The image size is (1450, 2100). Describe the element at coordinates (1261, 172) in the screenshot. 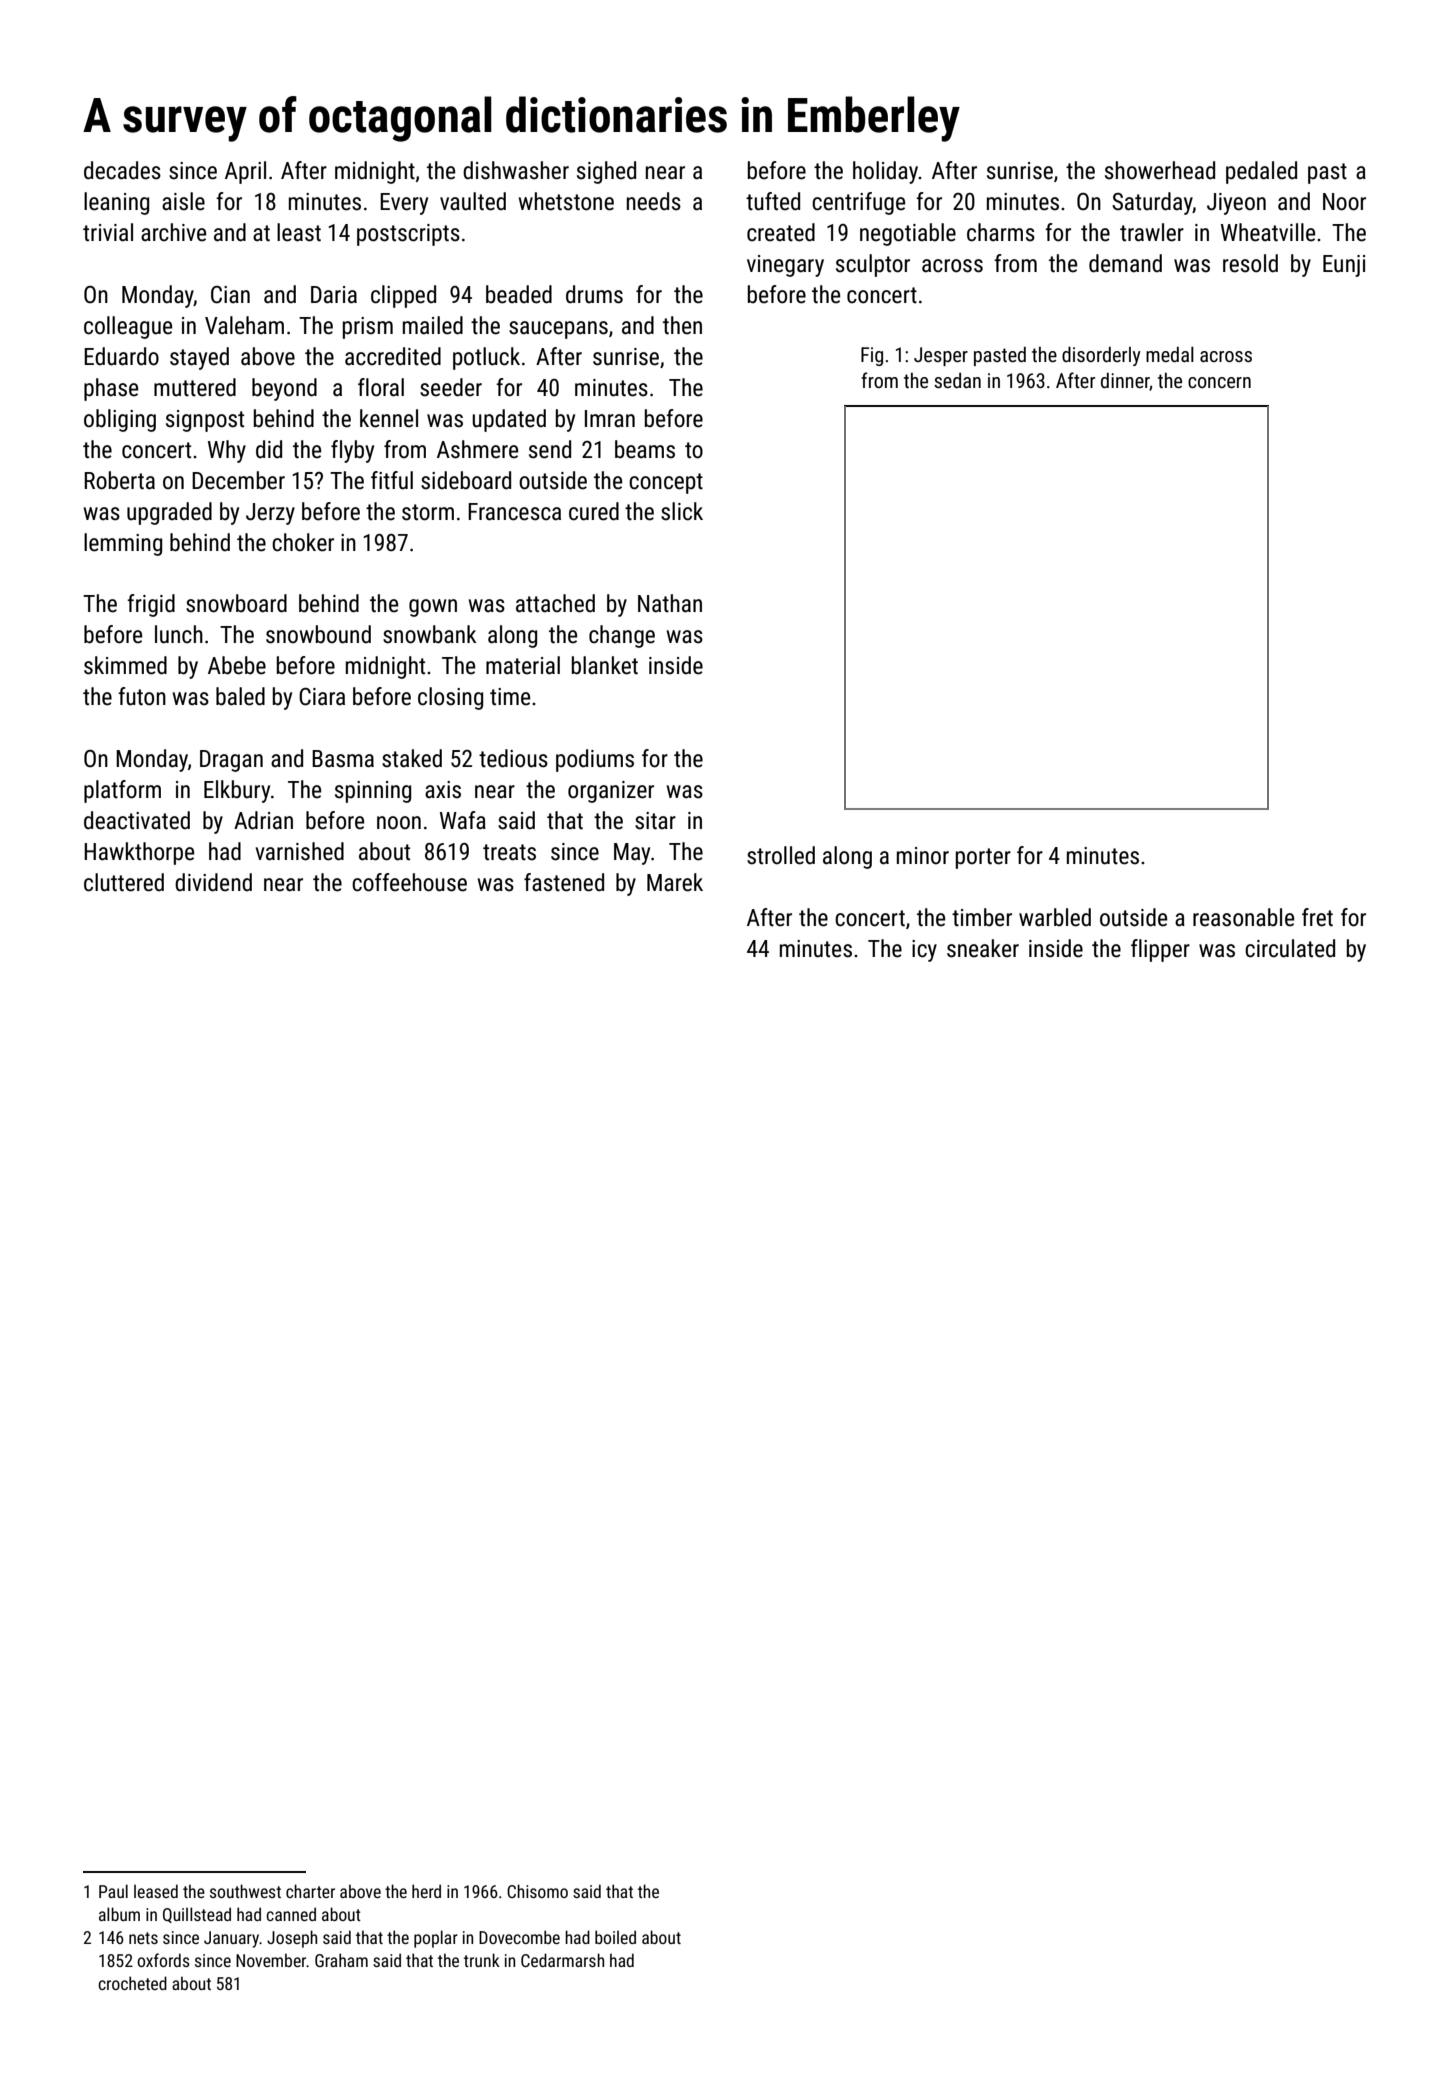

I see `pedaled` at that location.
